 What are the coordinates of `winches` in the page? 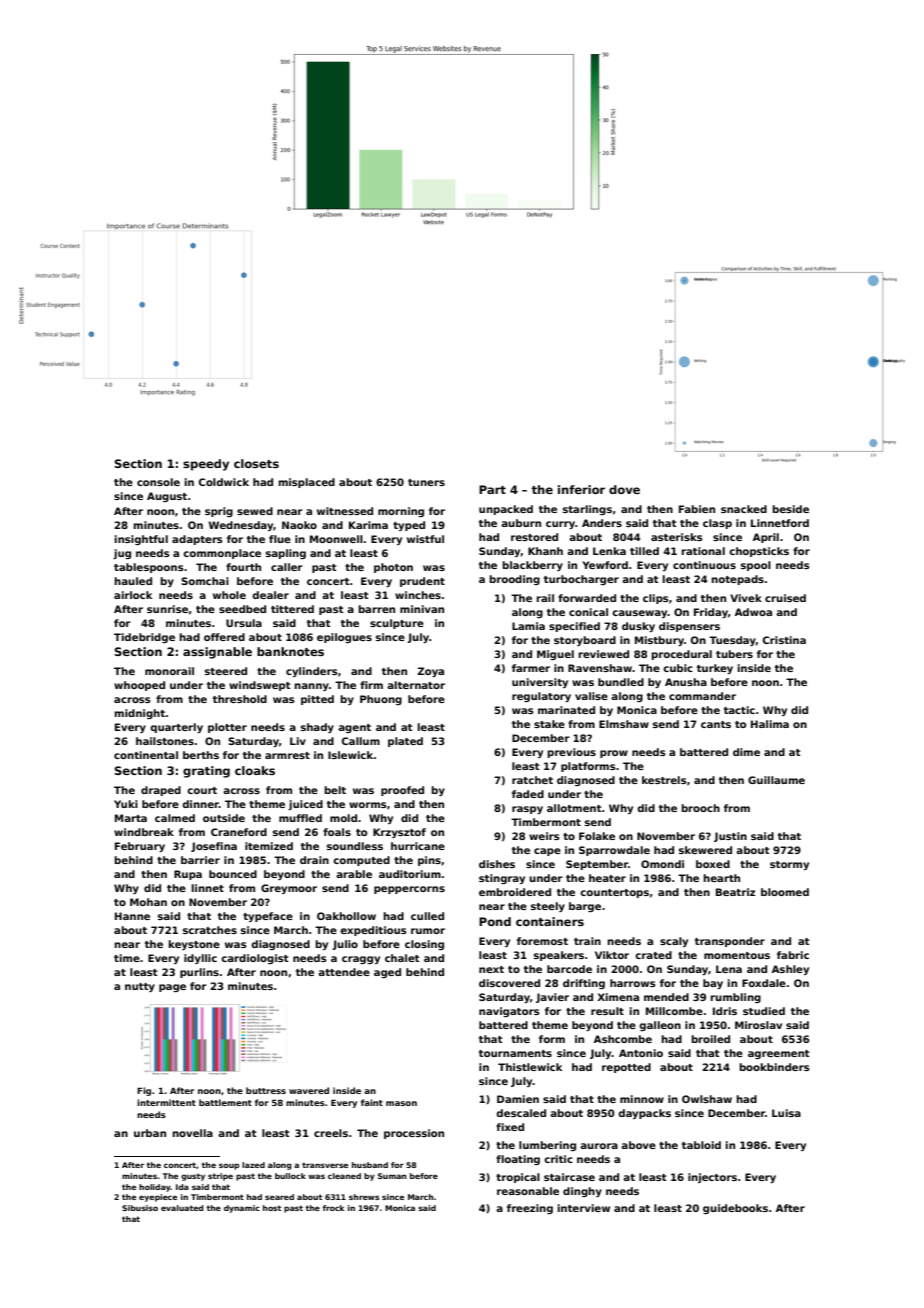 It's located at (418, 595).
